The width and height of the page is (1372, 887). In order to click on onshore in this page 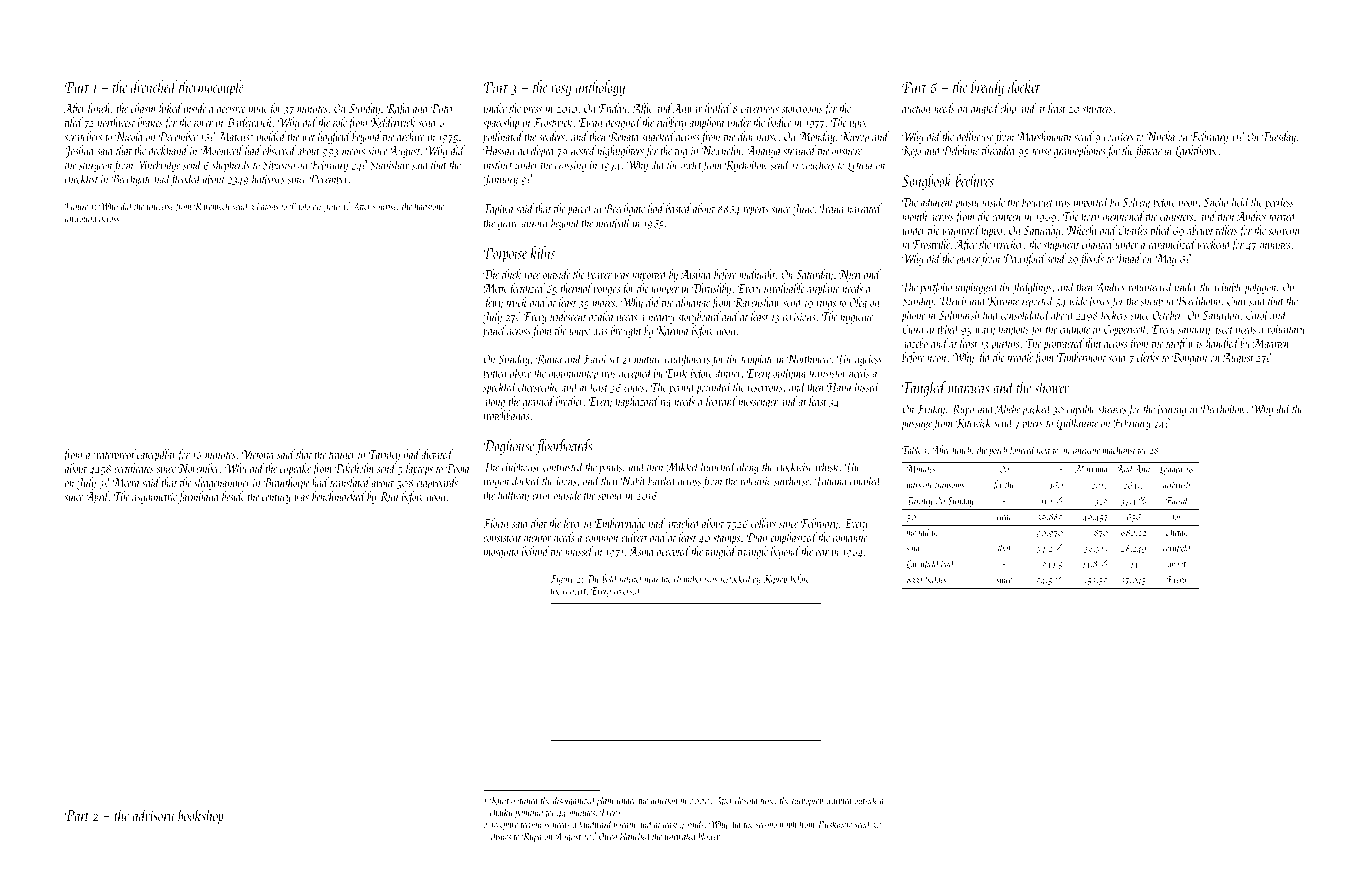, I will do `click(847, 150)`.
